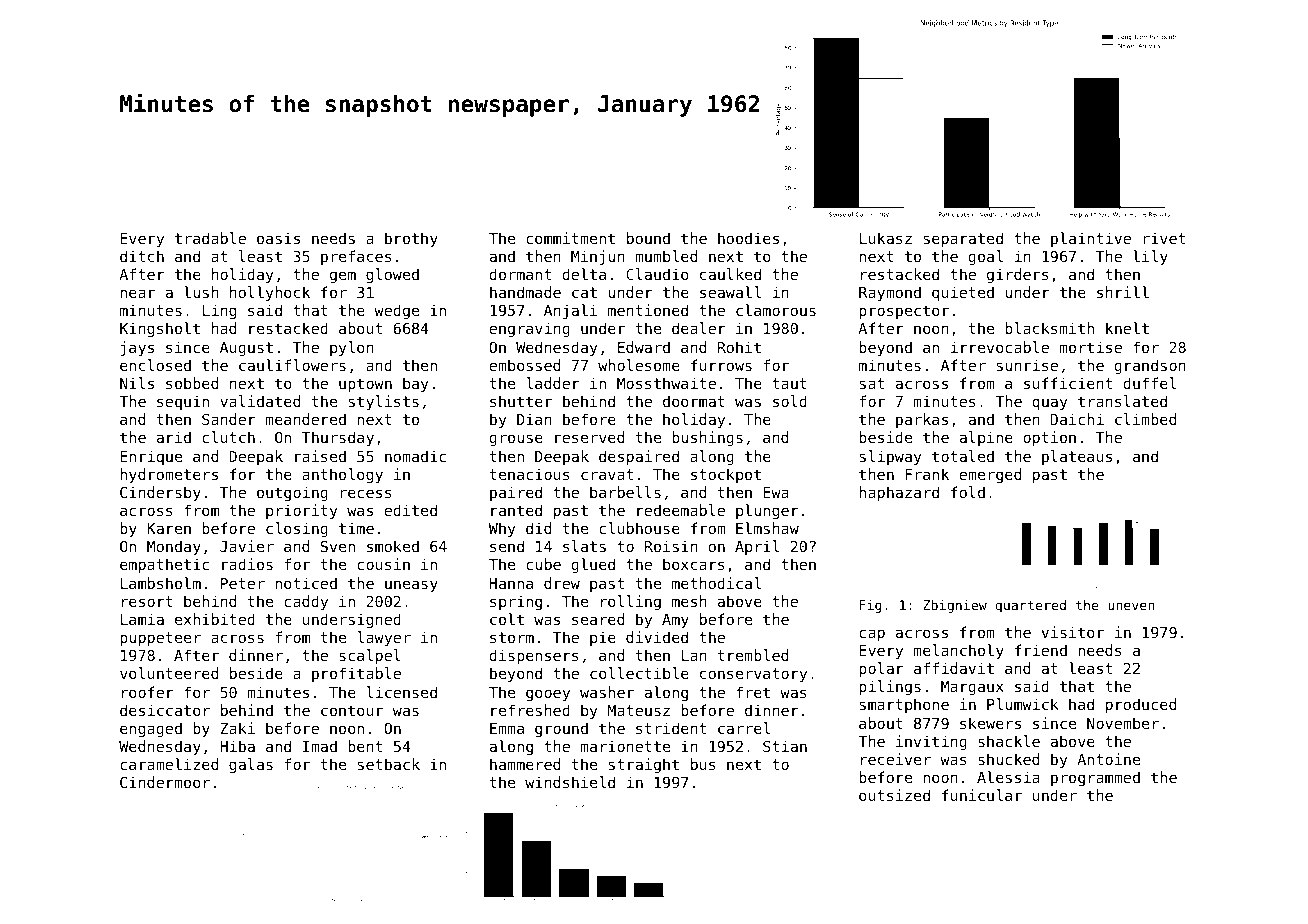 The image size is (1308, 924). I want to click on setback, so click(389, 764).
